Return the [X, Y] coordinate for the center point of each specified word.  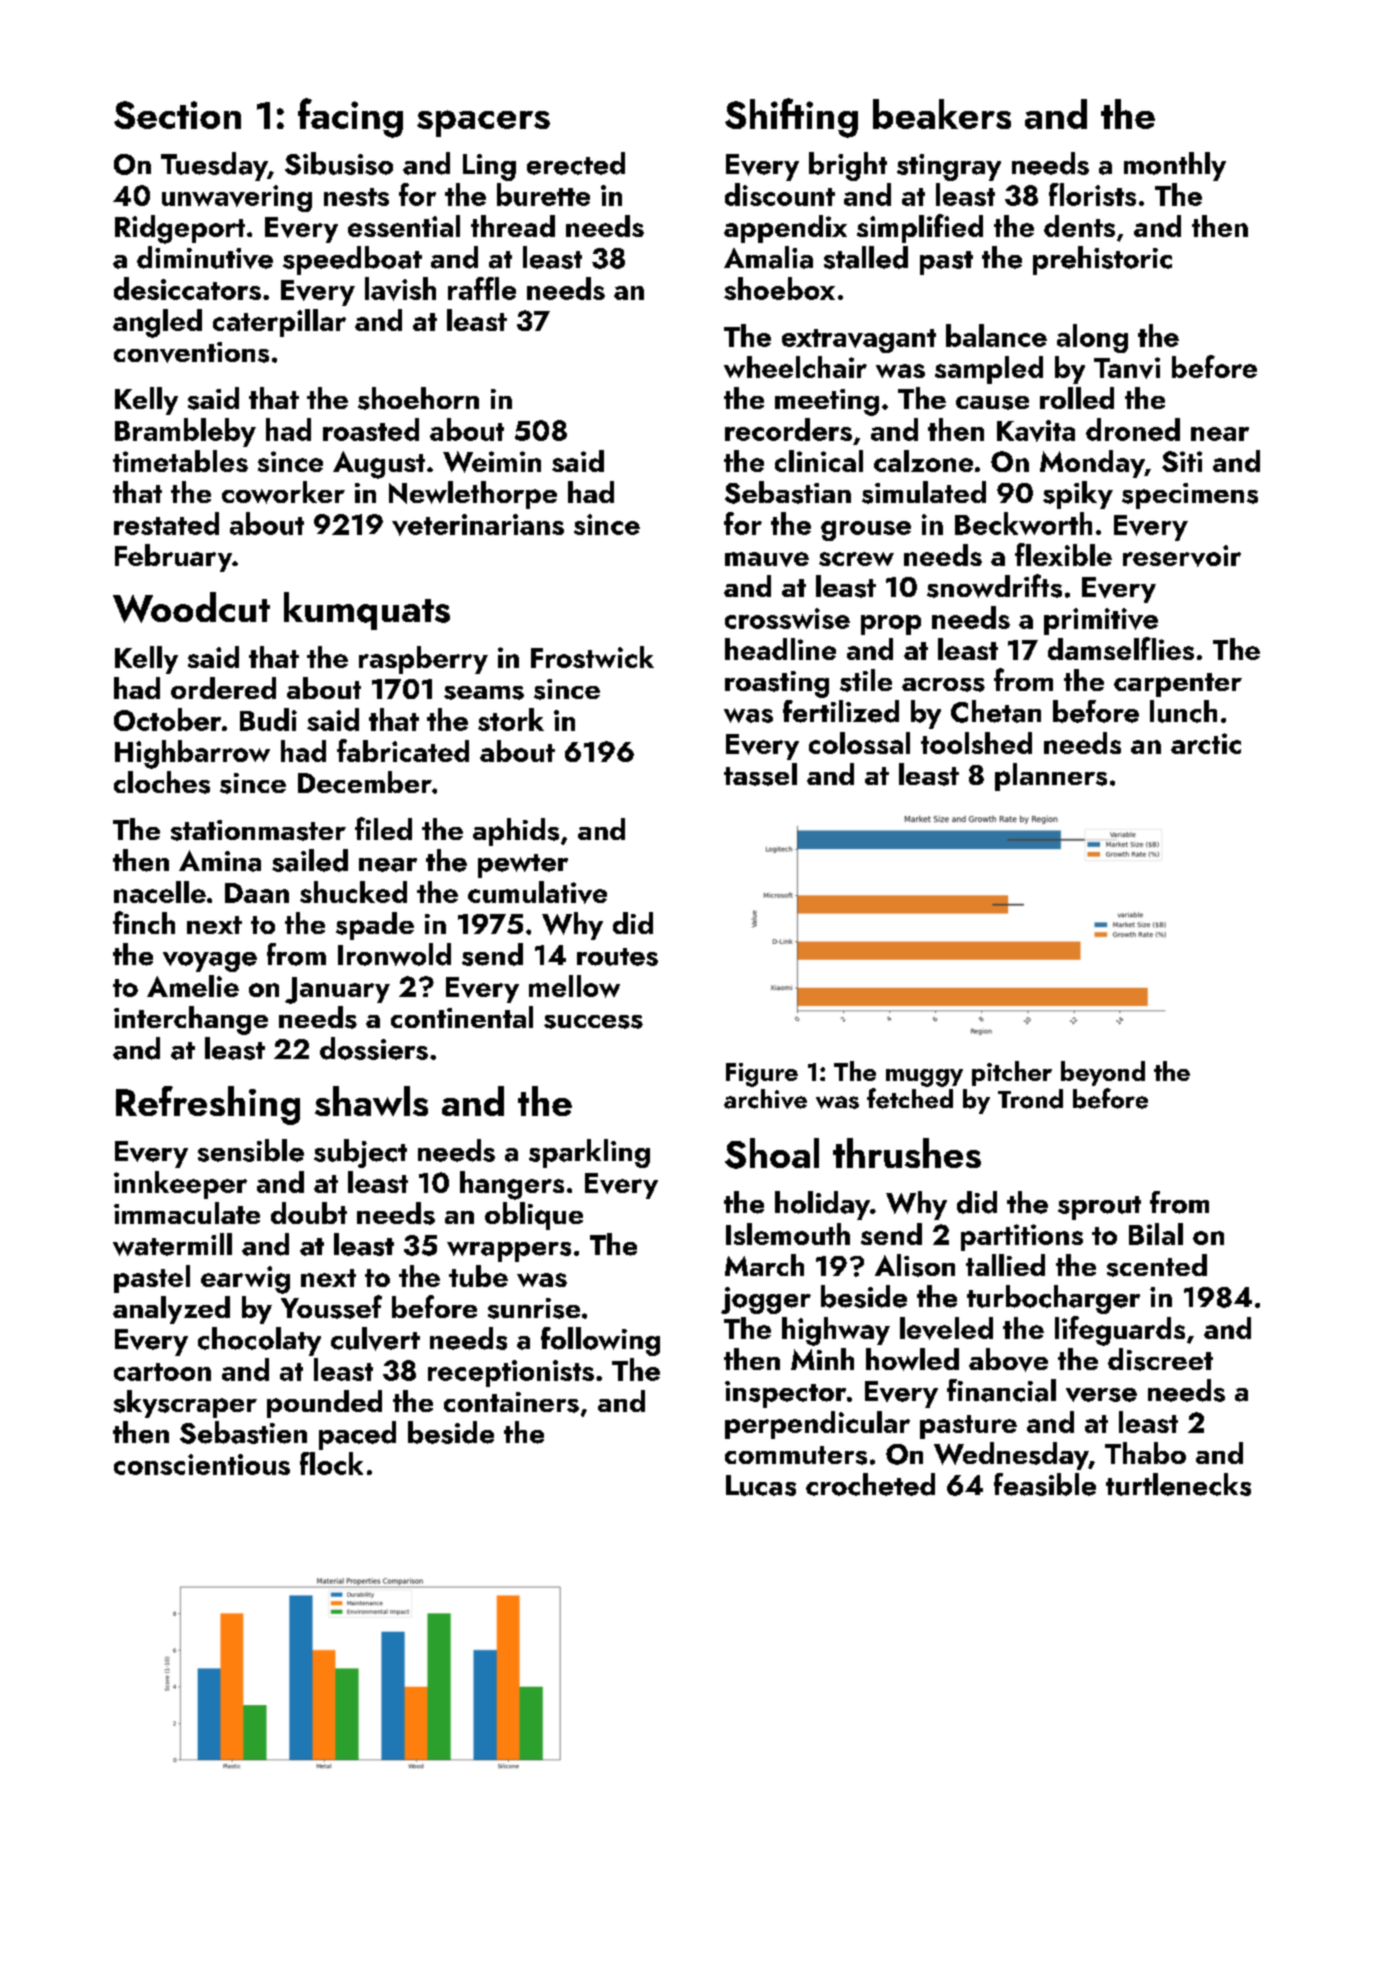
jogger [766, 1300]
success [593, 1022]
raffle [482, 288]
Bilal [1156, 1234]
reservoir [1182, 556]
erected [576, 163]
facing [350, 118]
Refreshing [208, 1105]
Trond [1030, 1099]
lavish [400, 289]
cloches [162, 782]
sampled [989, 370]
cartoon [162, 1372]
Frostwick [592, 657]
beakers [942, 114]
